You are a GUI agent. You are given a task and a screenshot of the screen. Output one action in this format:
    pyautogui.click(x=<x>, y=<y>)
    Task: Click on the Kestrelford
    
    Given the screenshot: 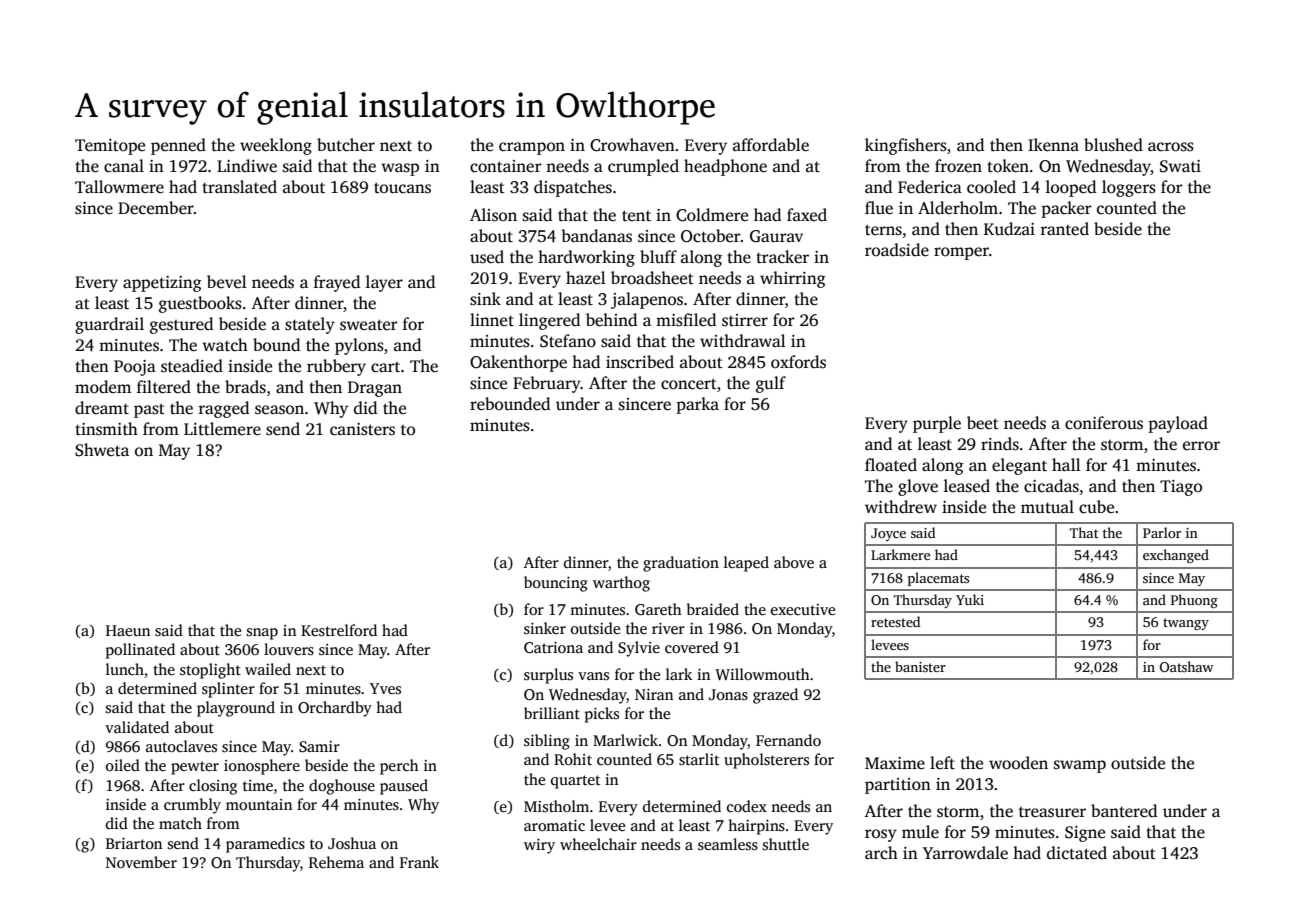 What is the action you would take?
    pyautogui.click(x=339, y=630)
